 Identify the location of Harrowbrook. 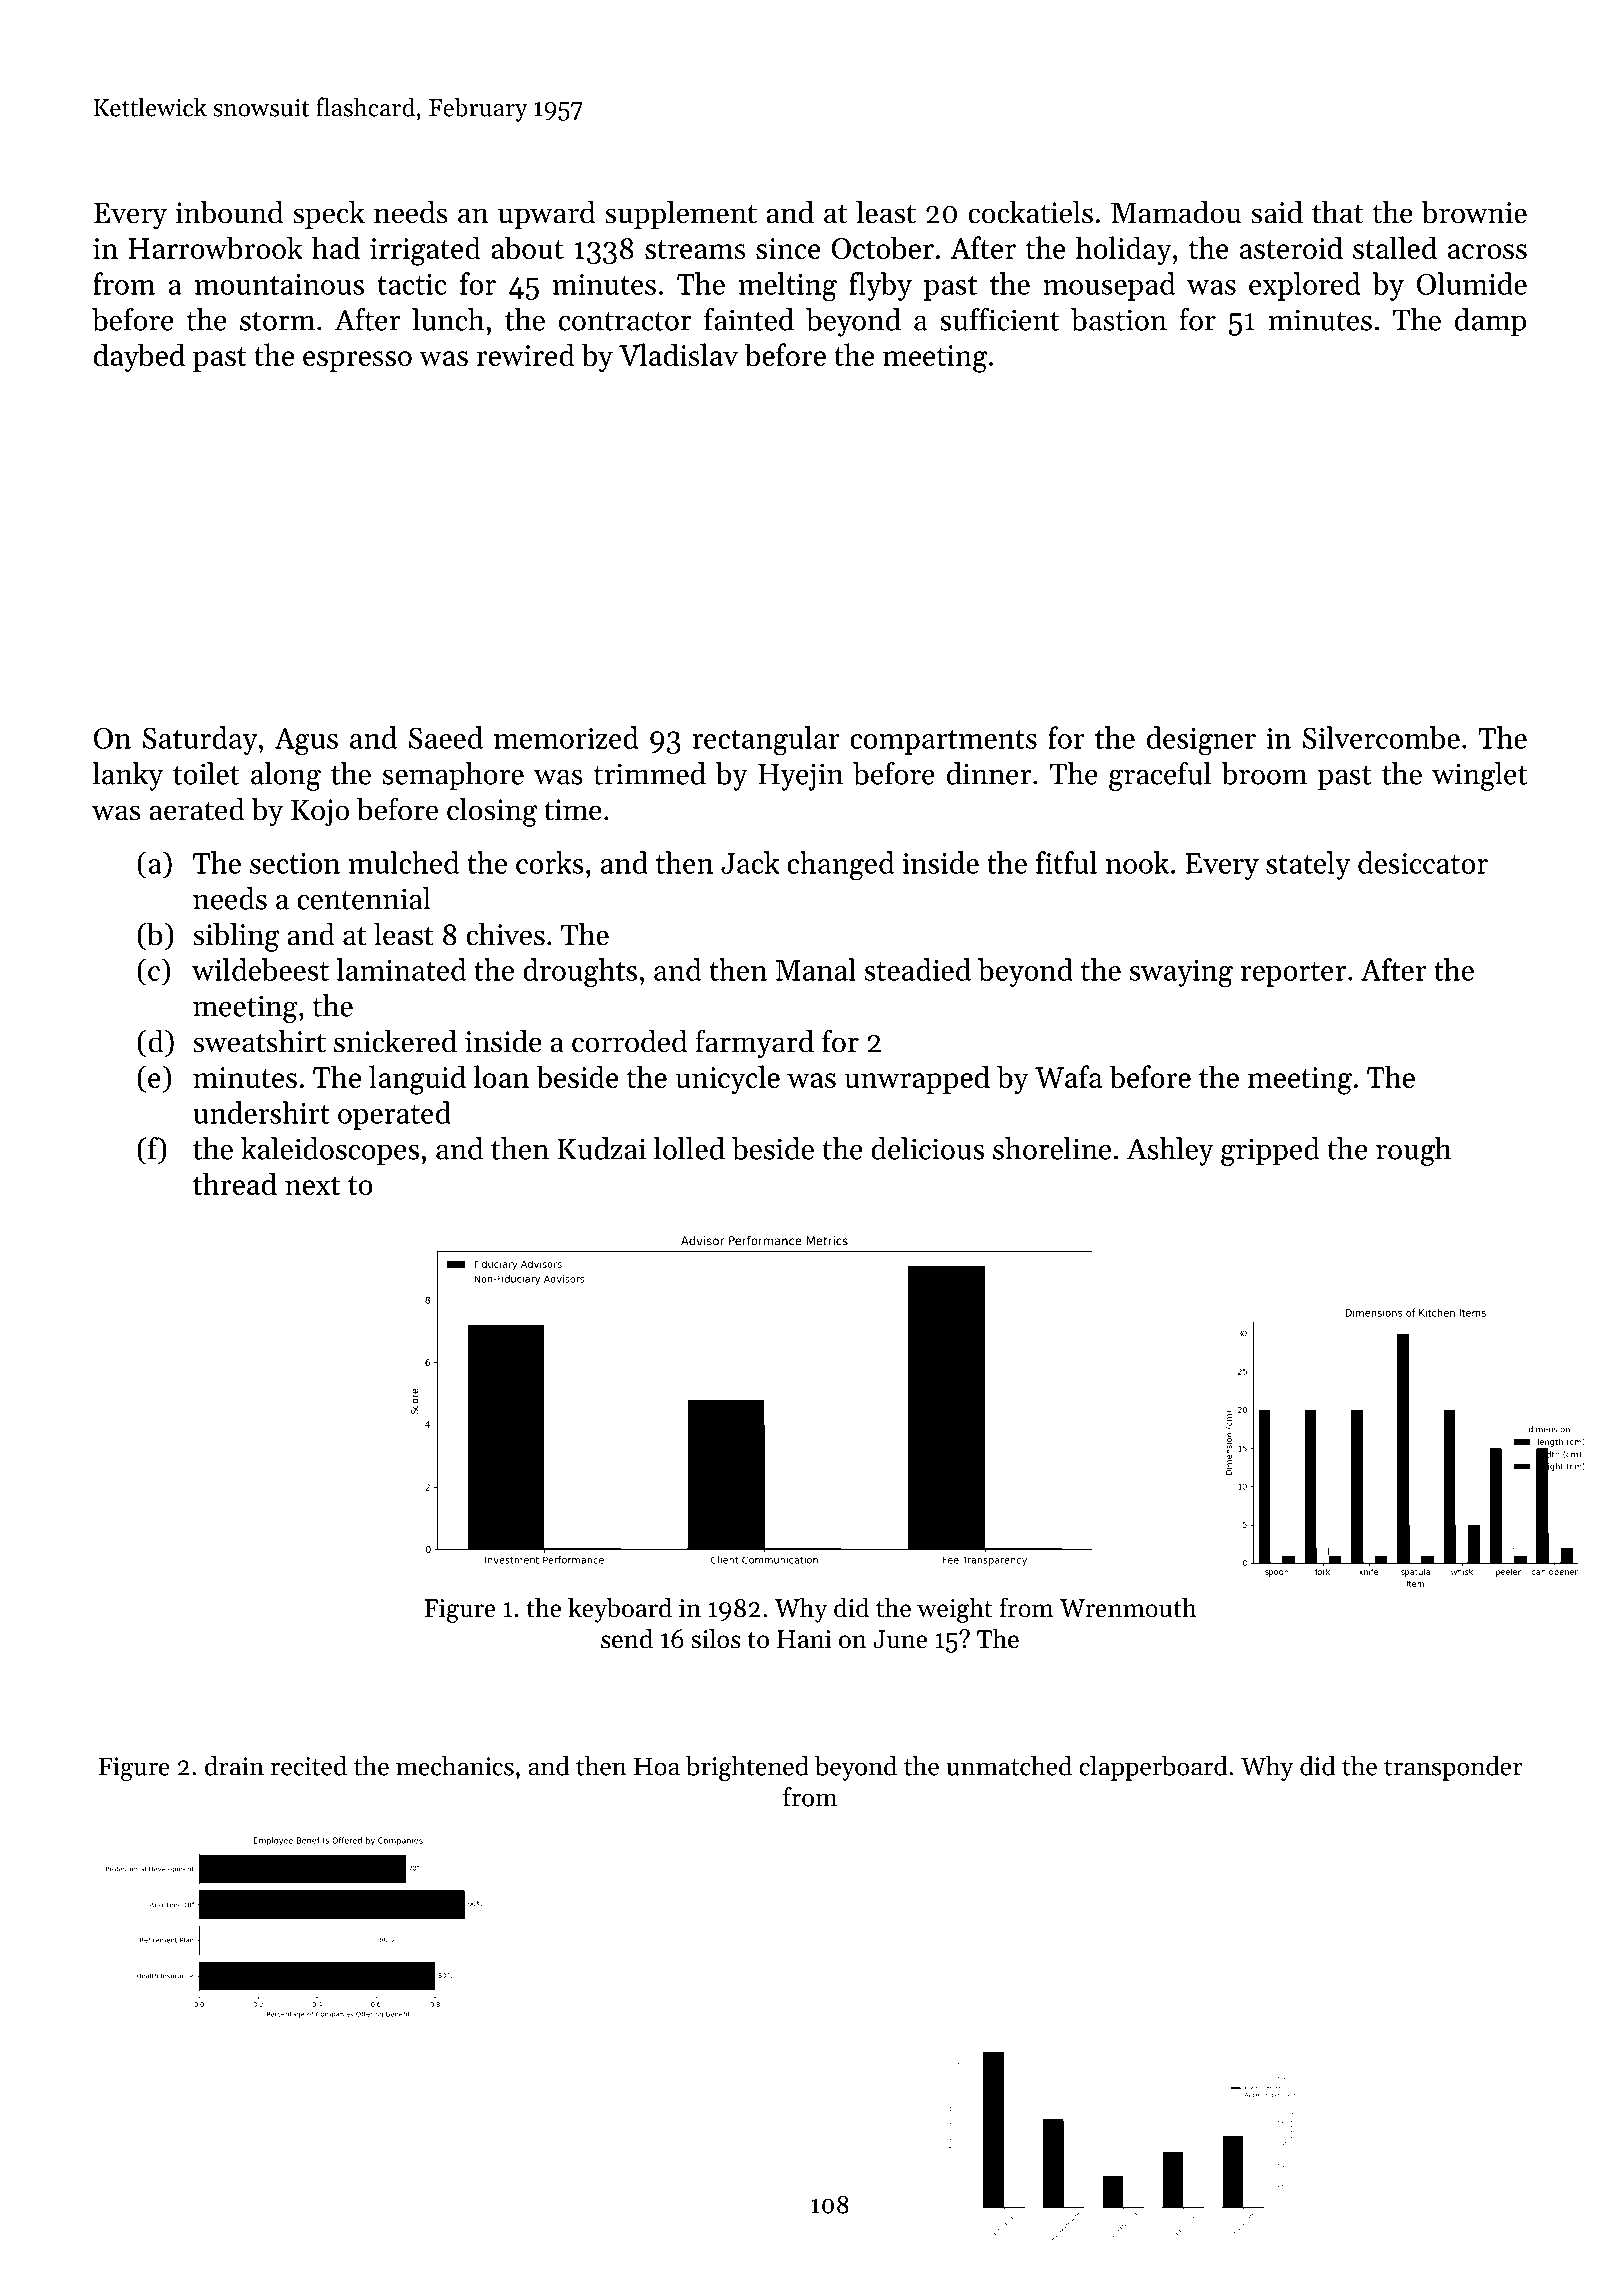
(216, 247).
